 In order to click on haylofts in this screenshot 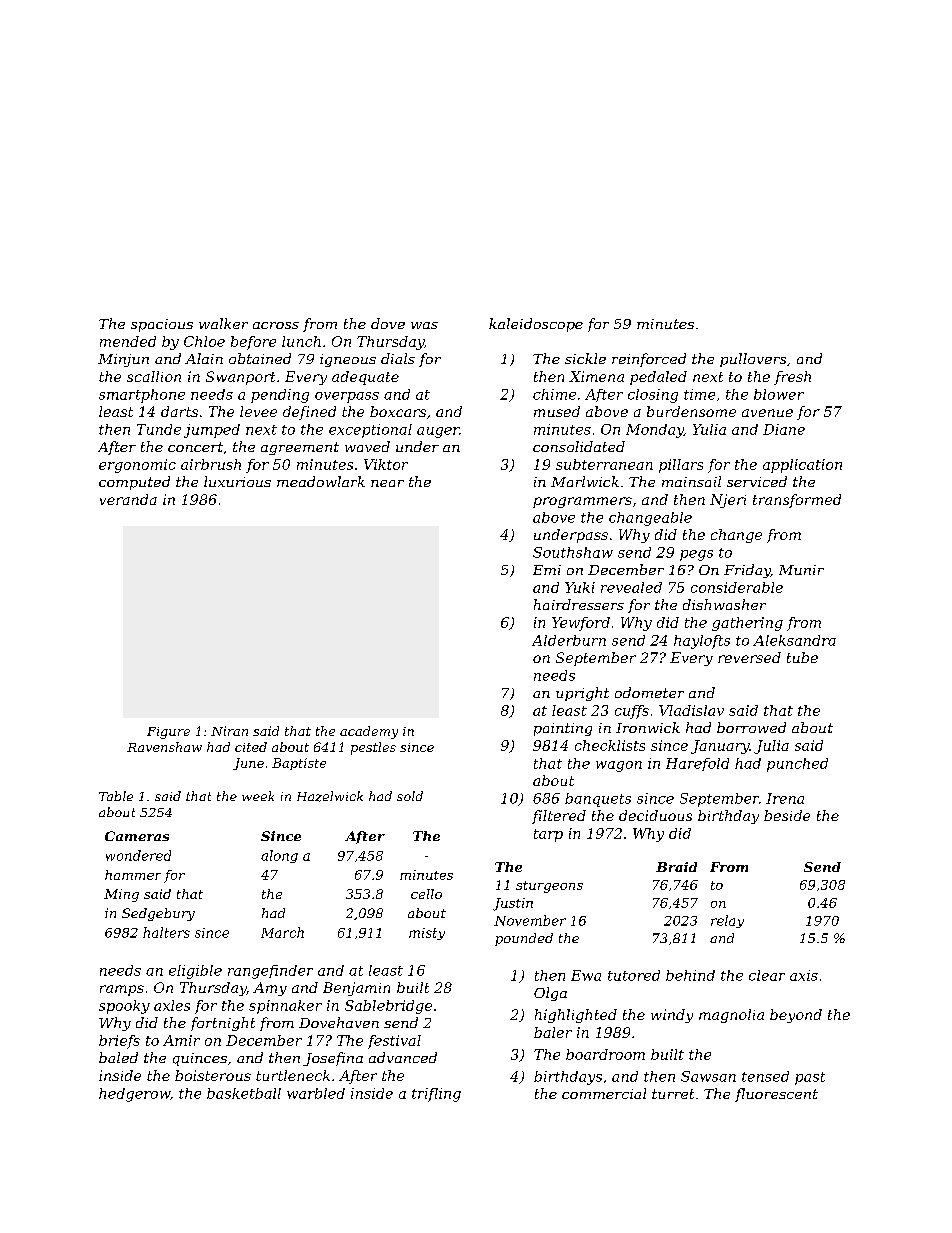, I will do `click(702, 642)`.
